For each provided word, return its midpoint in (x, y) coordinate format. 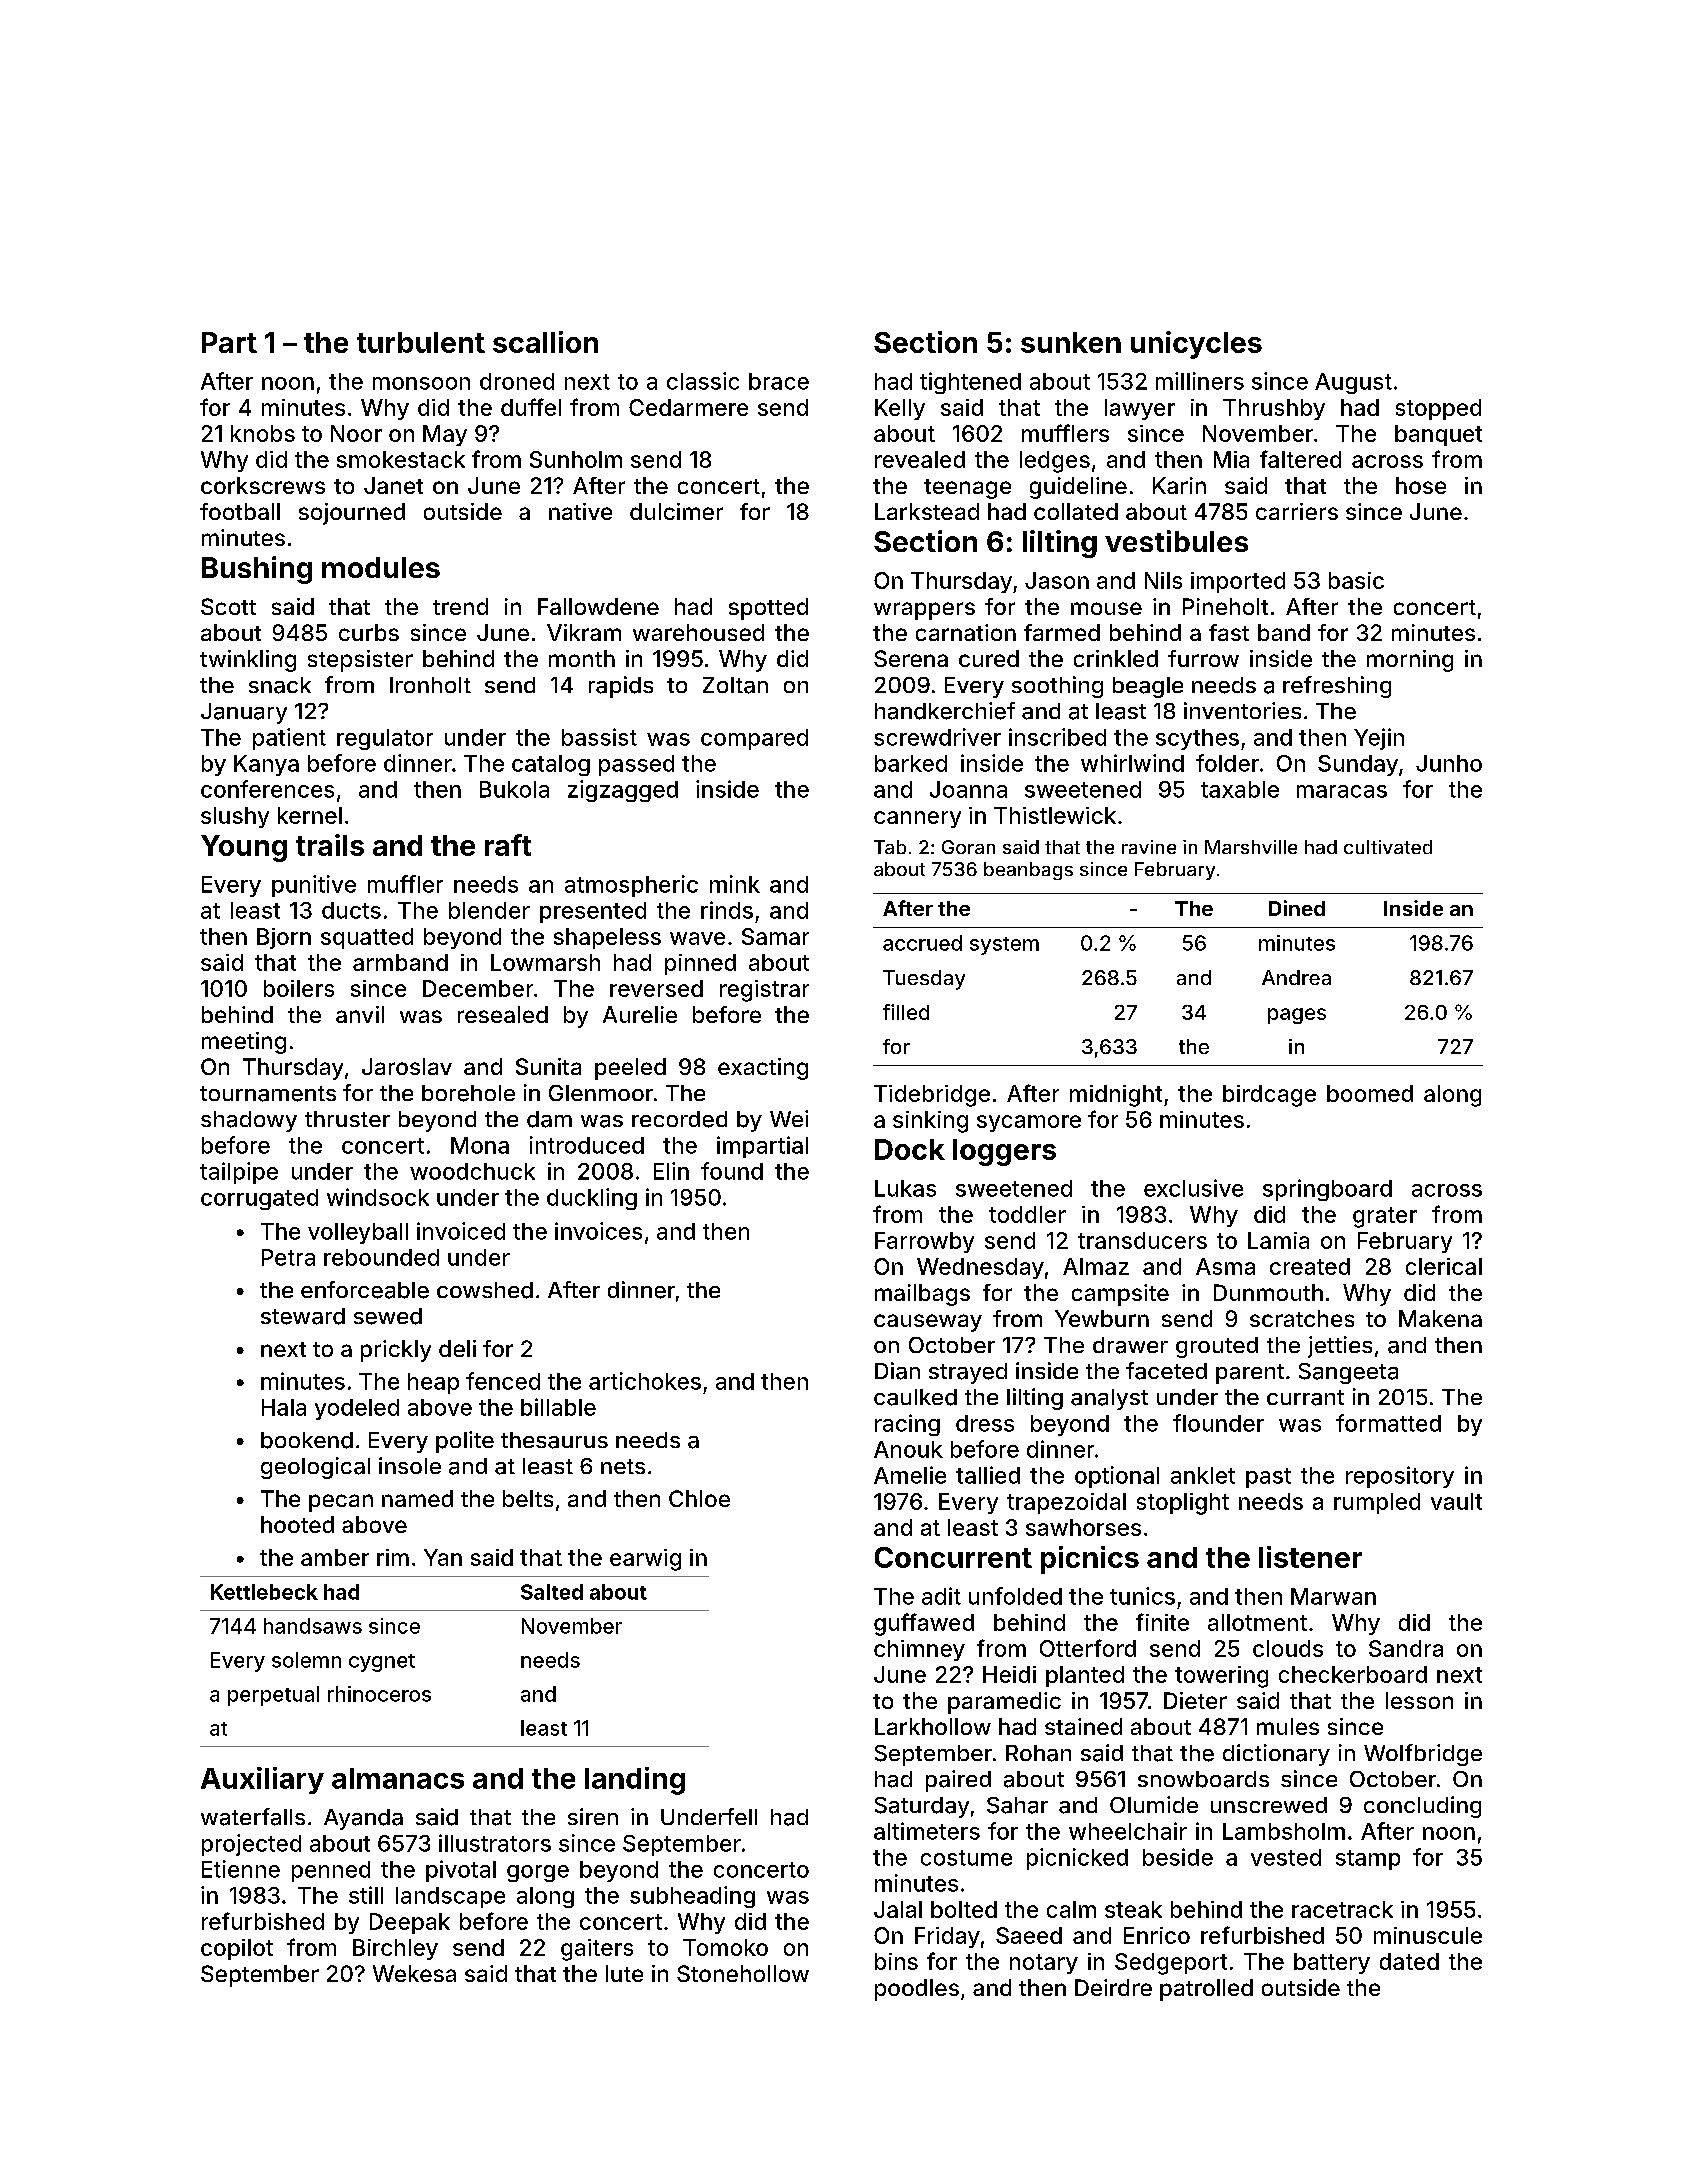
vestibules (1176, 541)
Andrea (1296, 977)
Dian (897, 1371)
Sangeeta (1348, 1373)
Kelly (900, 409)
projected (251, 1845)
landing (635, 1781)
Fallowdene (598, 606)
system (1004, 946)
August (1353, 383)
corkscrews (263, 485)
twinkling (248, 661)
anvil (360, 1014)
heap (433, 1383)
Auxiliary (262, 1780)
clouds (1288, 1648)
